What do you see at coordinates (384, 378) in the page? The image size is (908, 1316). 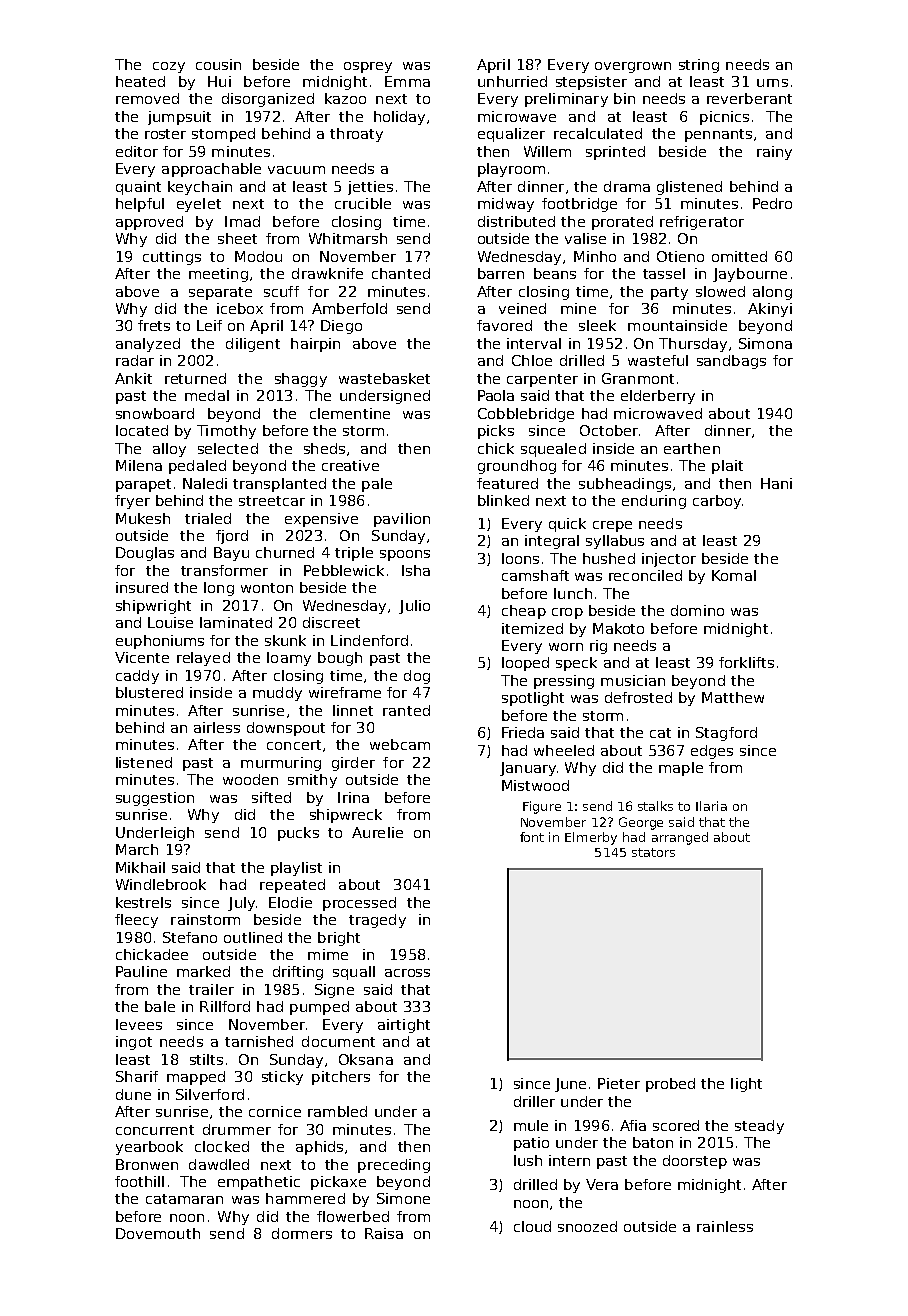 I see `wastebasket` at bounding box center [384, 378].
